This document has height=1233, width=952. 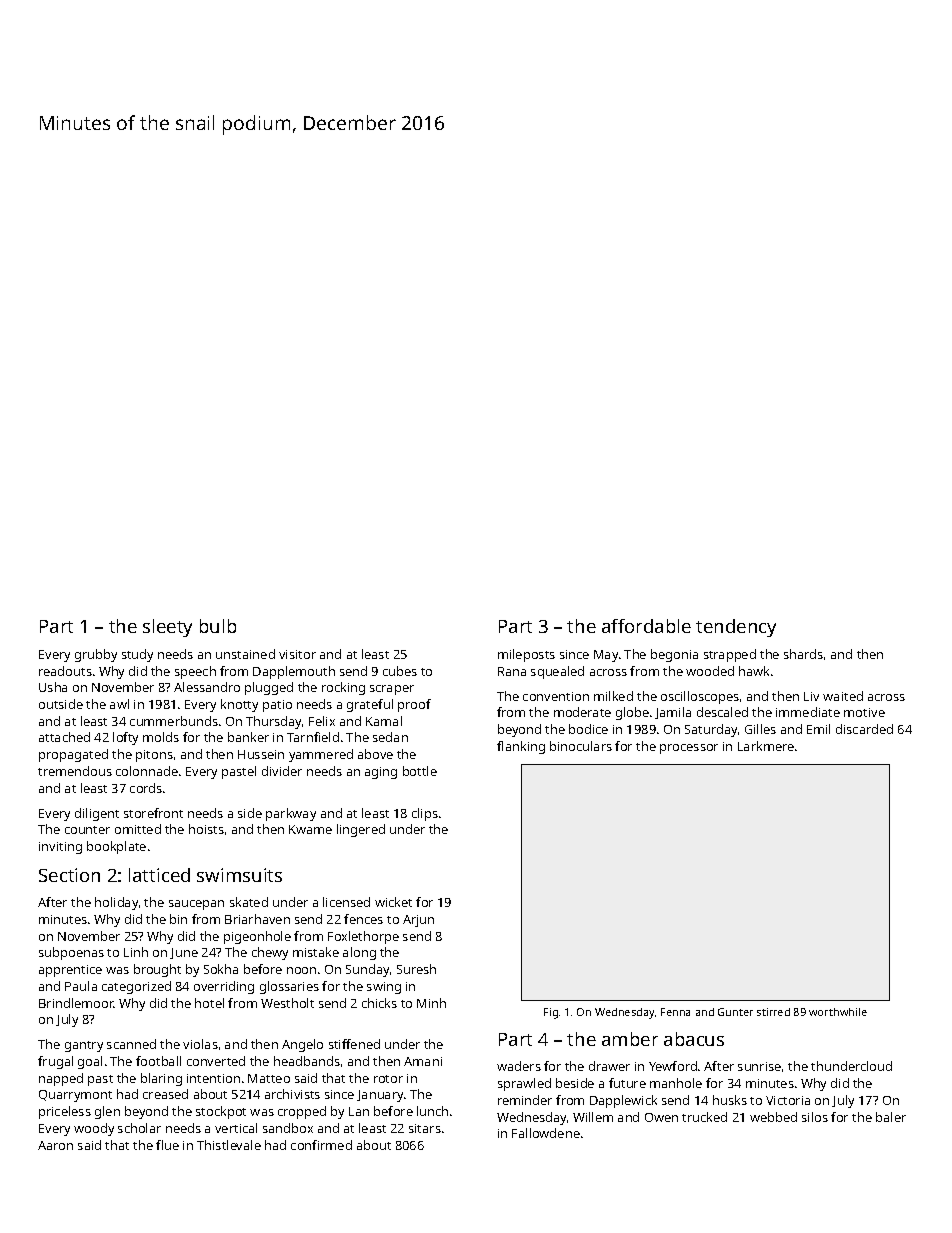 What do you see at coordinates (390, 737) in the document?
I see `sedan` at bounding box center [390, 737].
